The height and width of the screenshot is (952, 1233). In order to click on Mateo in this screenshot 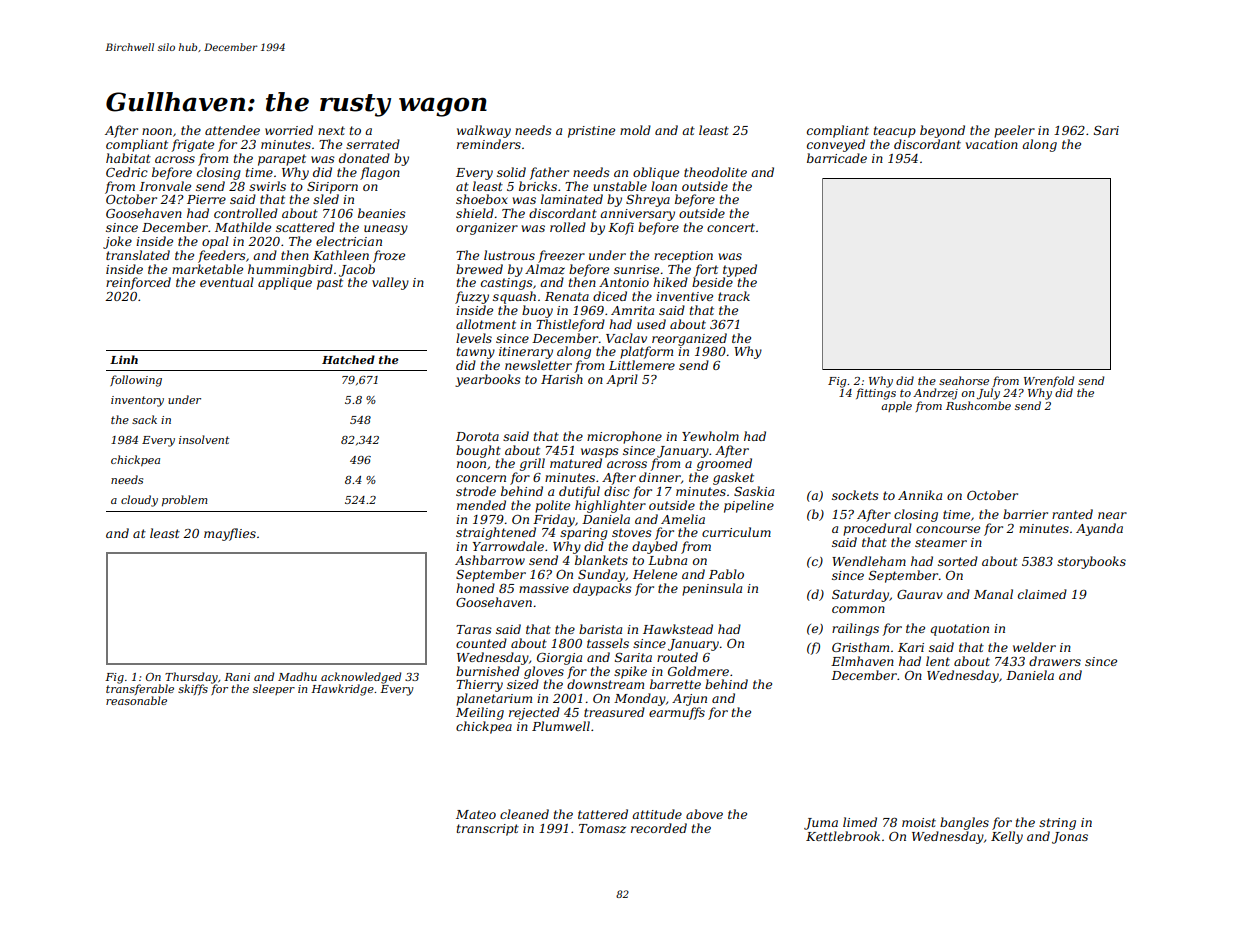, I will do `click(476, 814)`.
